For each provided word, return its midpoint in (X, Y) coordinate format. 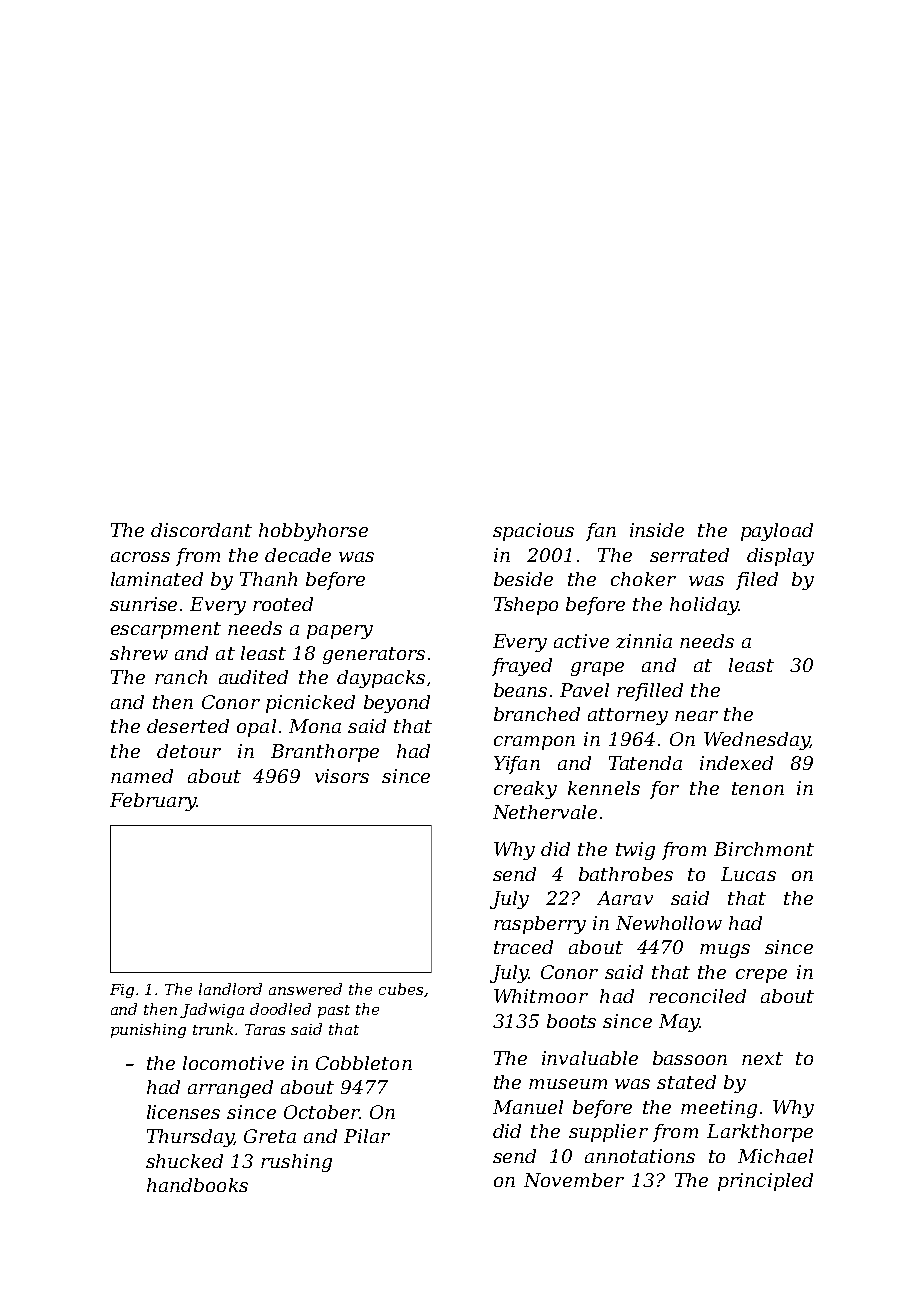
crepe (761, 976)
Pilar (367, 1136)
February (153, 802)
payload (777, 532)
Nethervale (545, 812)
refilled (650, 692)
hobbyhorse (313, 532)
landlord (230, 989)
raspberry (540, 925)
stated (686, 1082)
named (142, 776)
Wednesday (756, 741)
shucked (184, 1161)
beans (520, 690)
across (140, 557)
